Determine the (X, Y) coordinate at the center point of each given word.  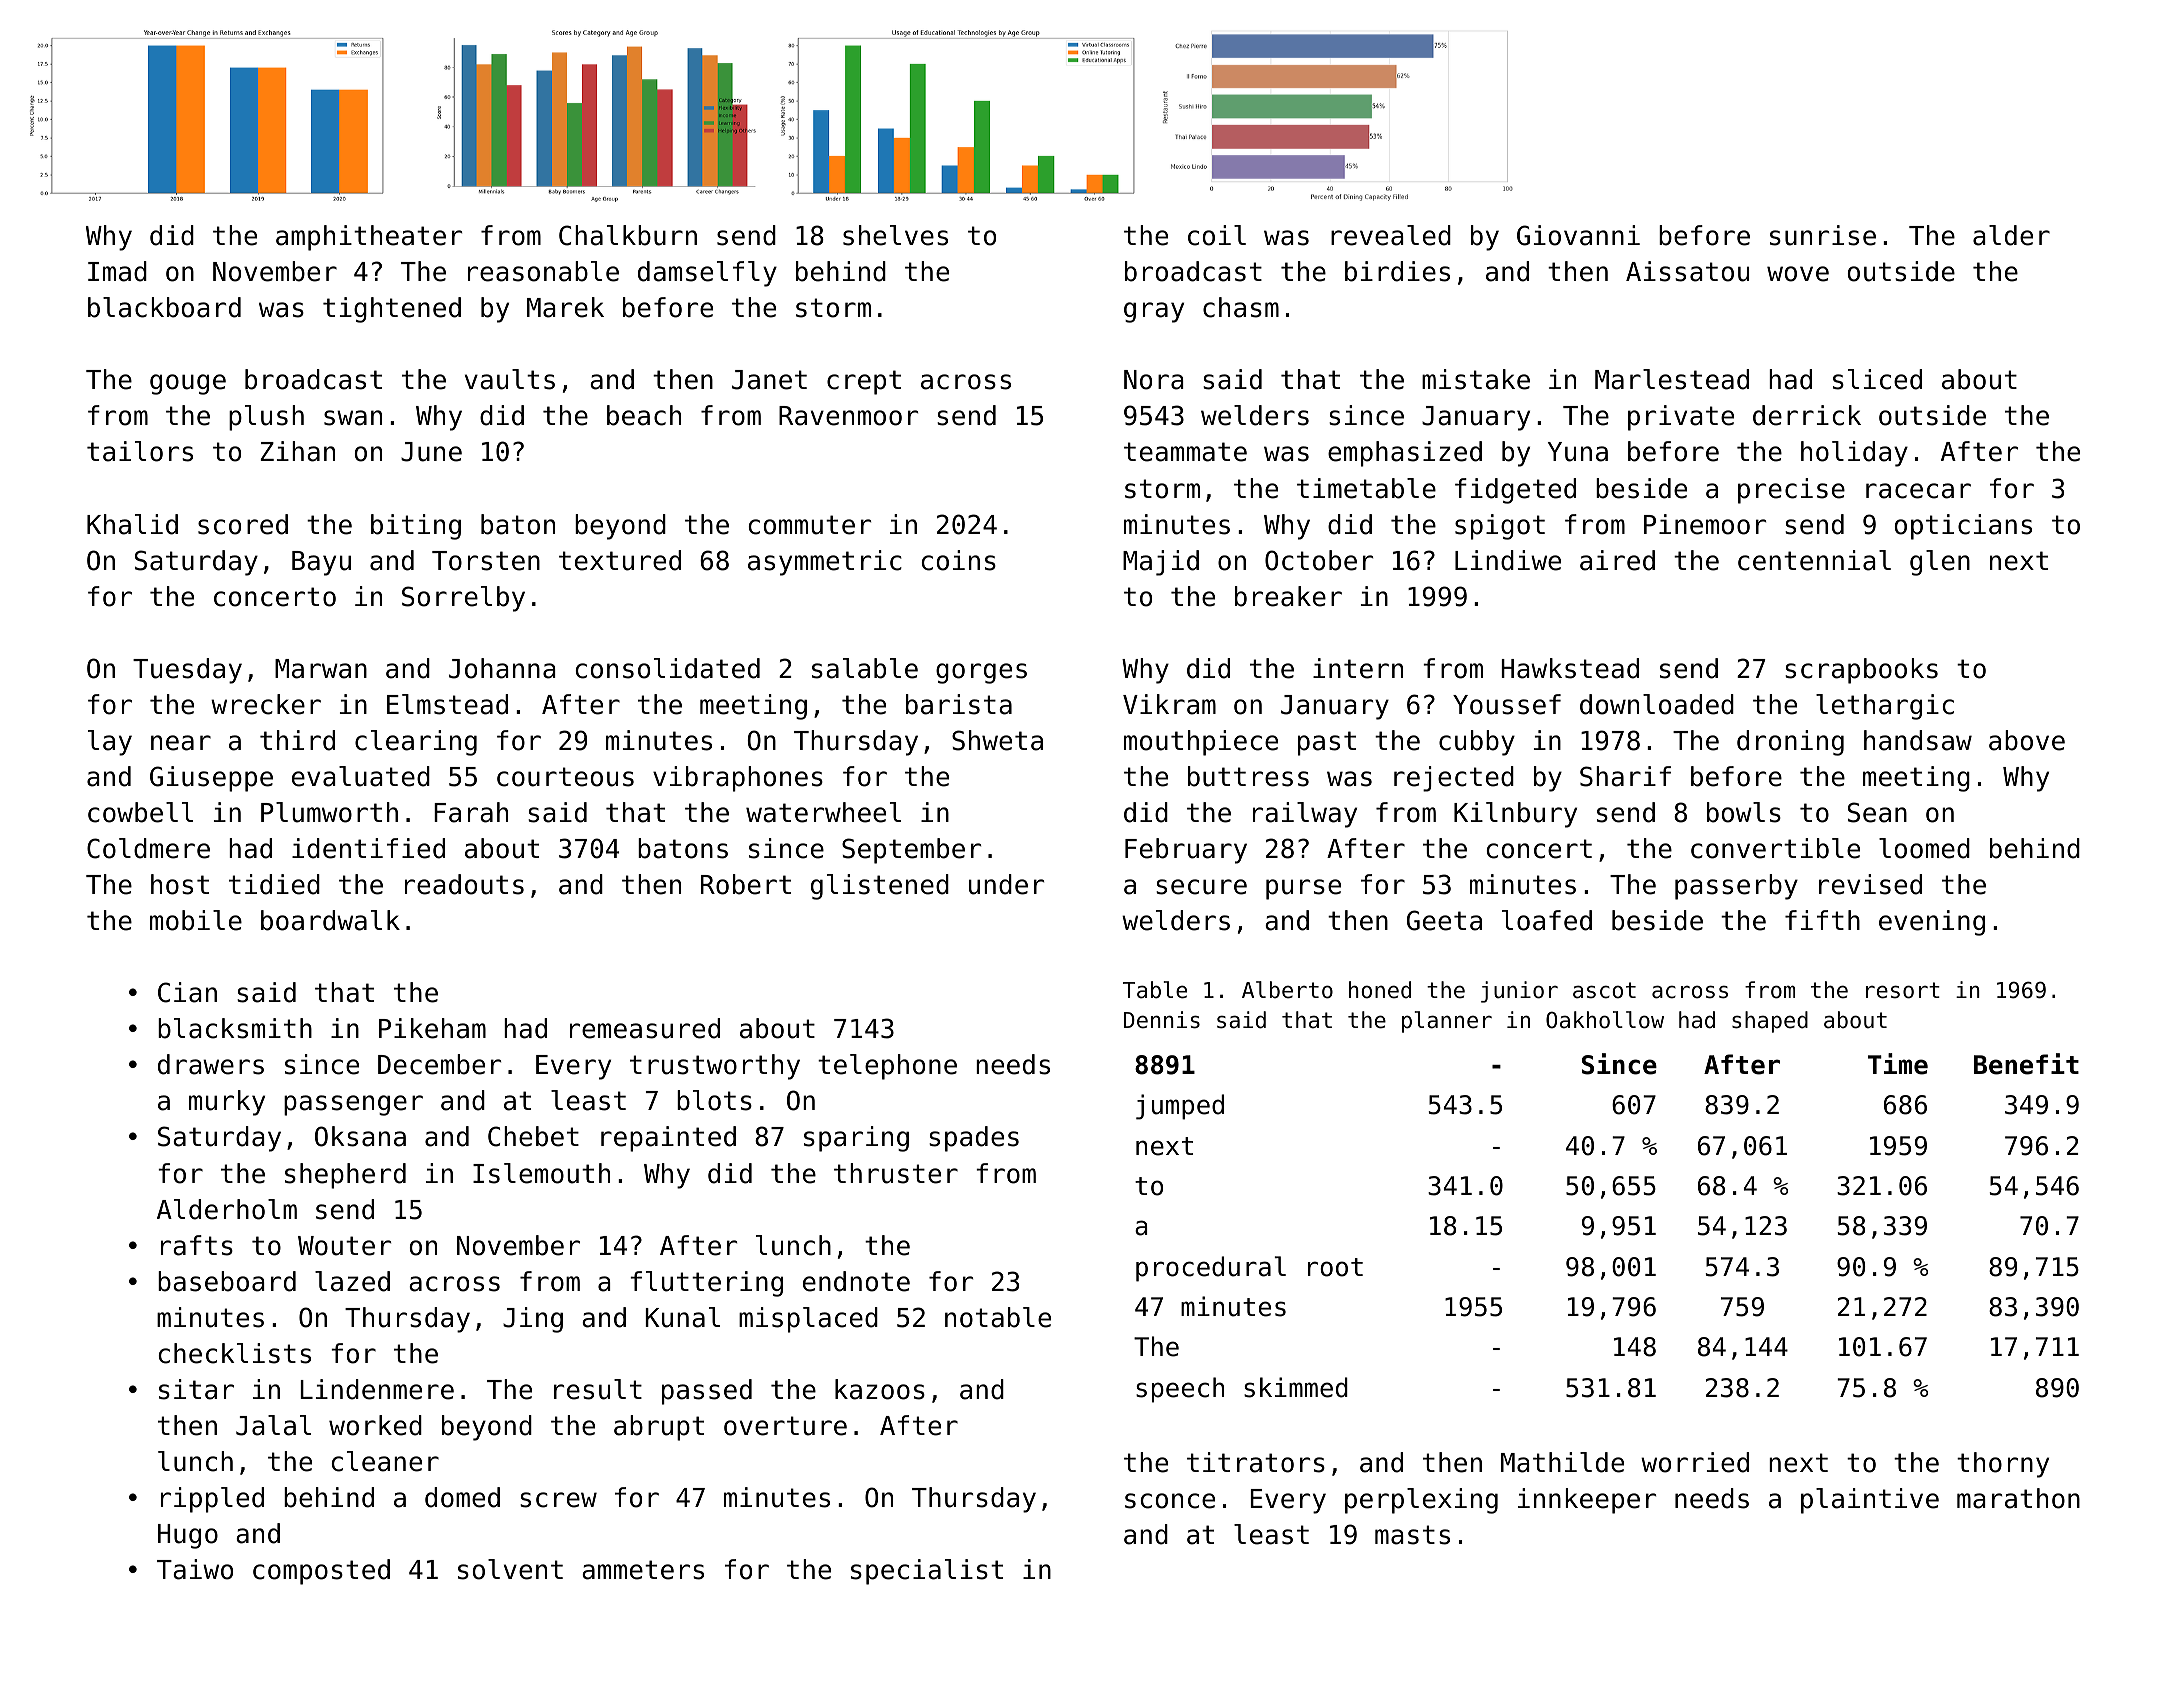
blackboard (164, 307)
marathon (2018, 1498)
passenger (353, 1105)
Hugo (188, 1536)
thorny (2003, 1465)
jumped (1180, 1107)
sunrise (1823, 235)
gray (1154, 312)
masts (1412, 1535)
